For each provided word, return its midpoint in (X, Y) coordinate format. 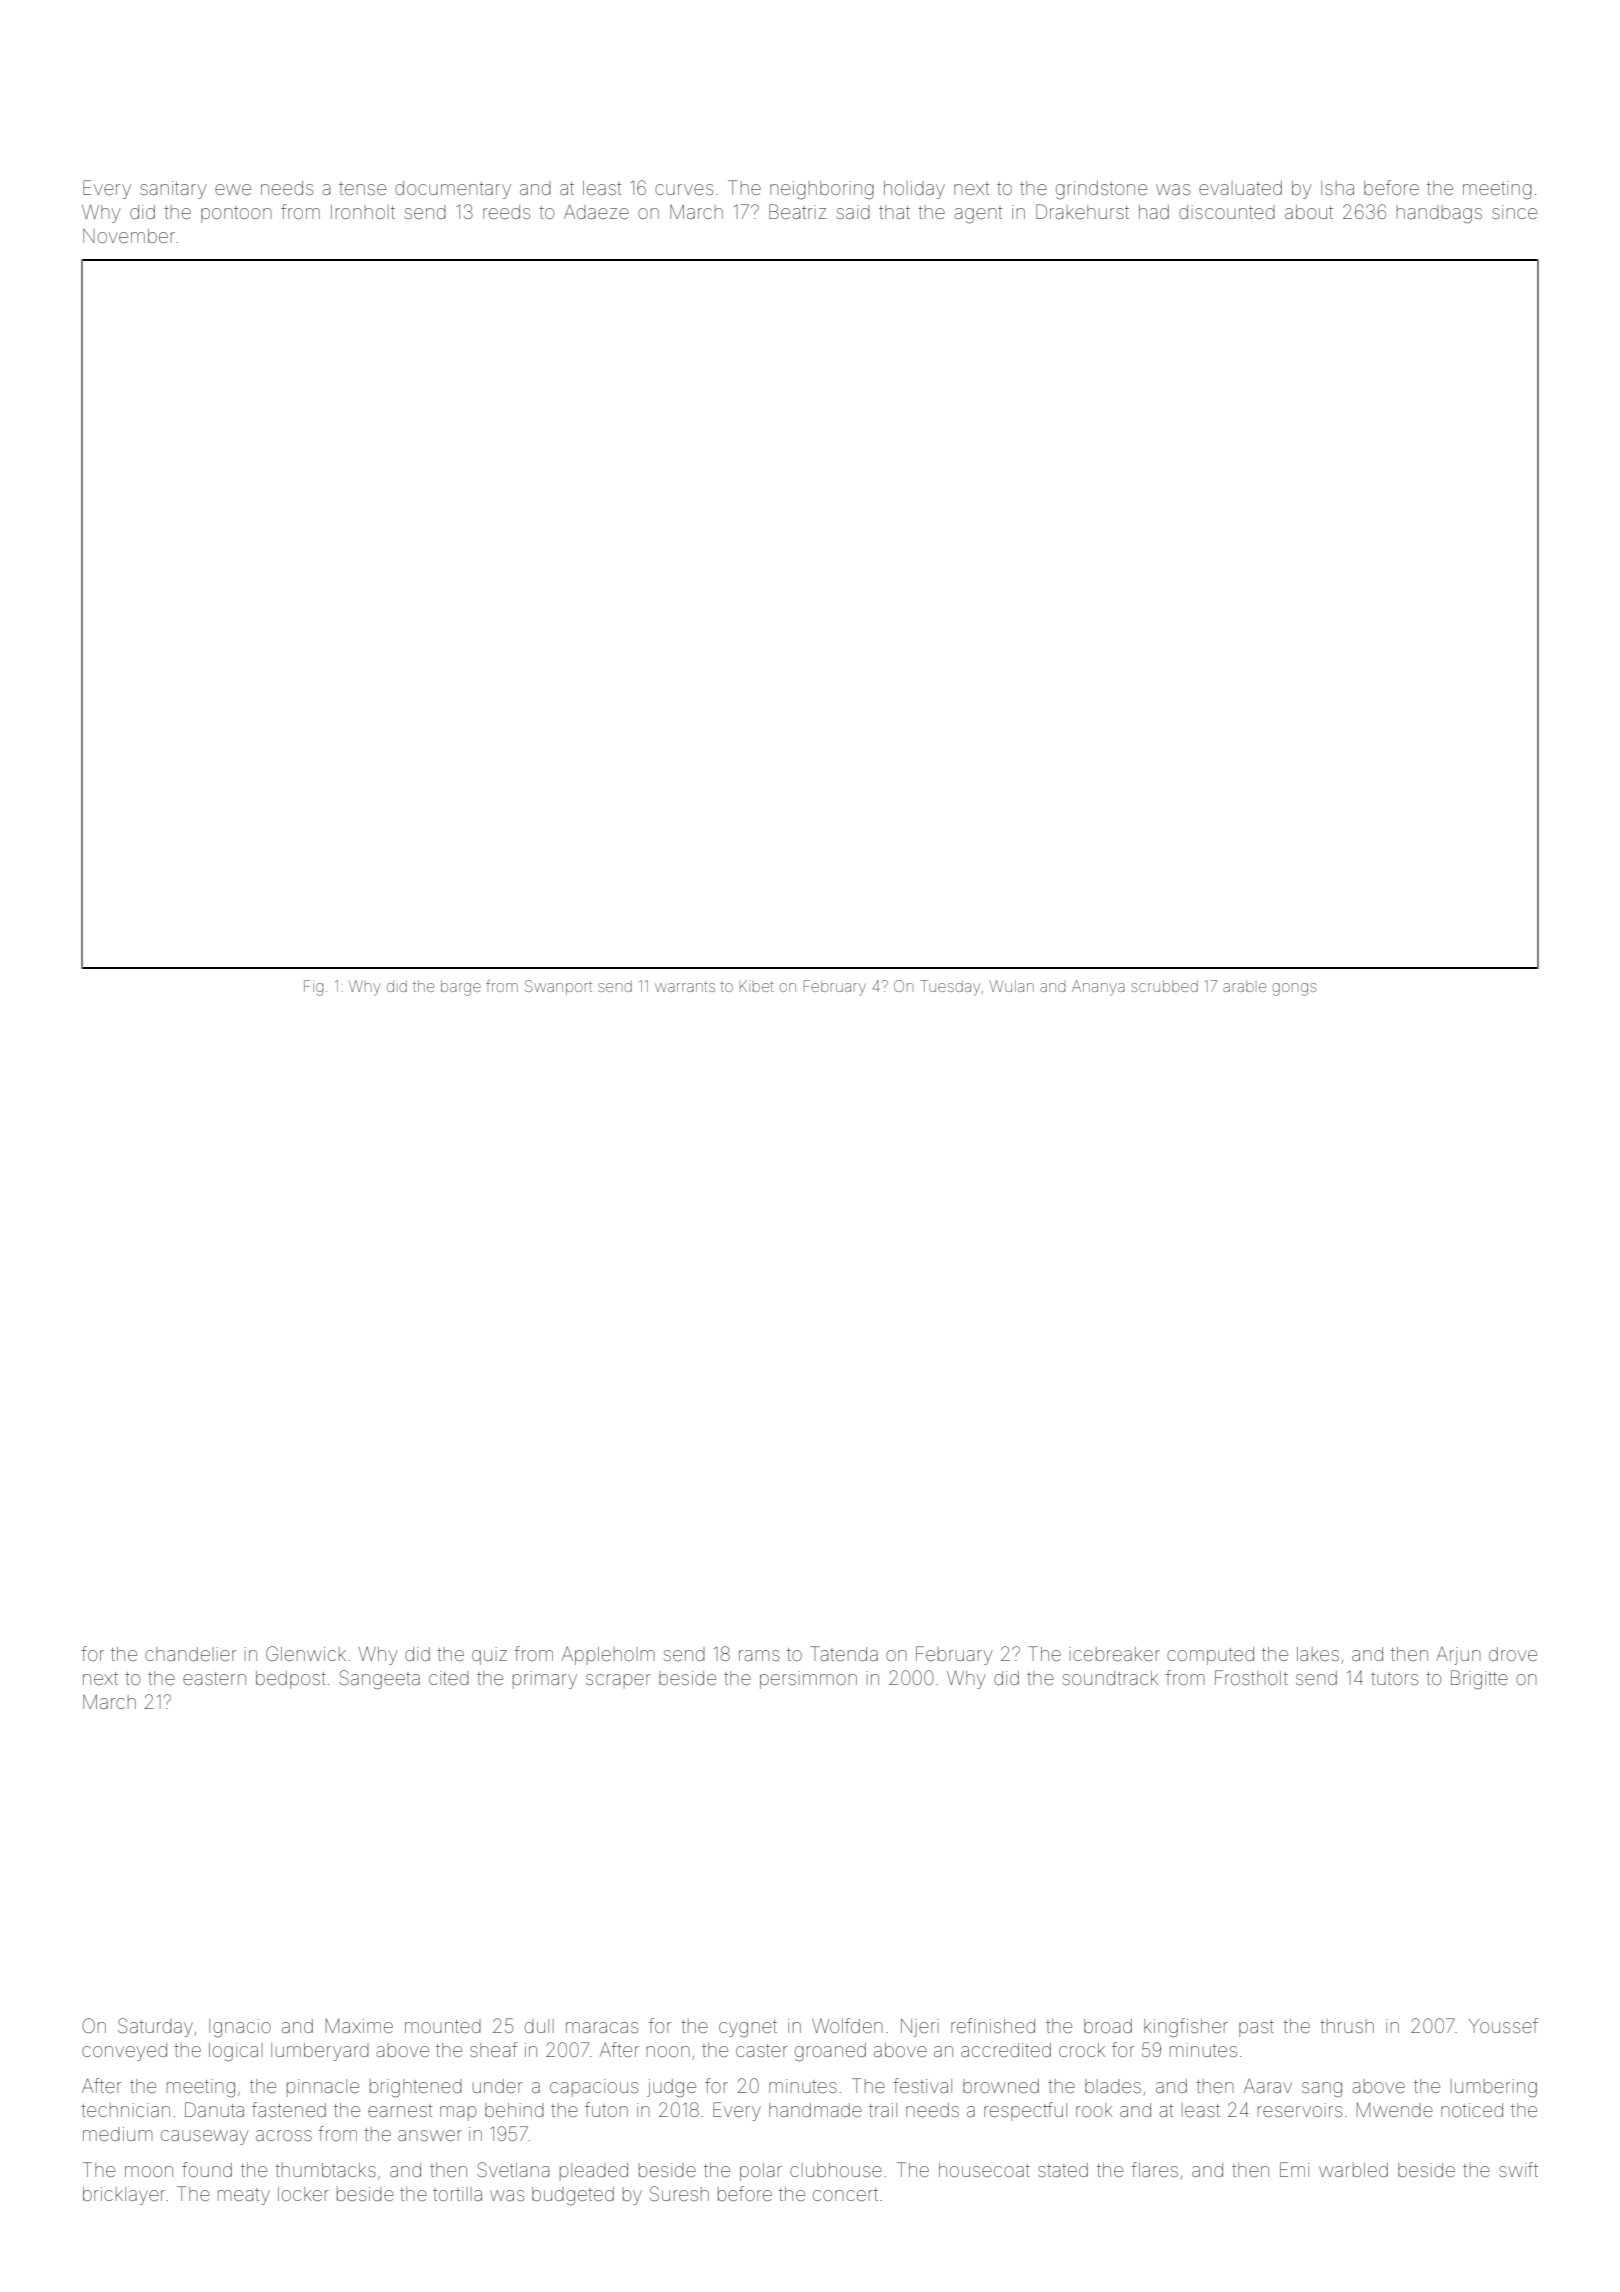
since (1514, 212)
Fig (313, 988)
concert (845, 2194)
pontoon (236, 214)
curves (684, 189)
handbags (1439, 214)
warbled (1353, 2170)
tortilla (457, 2194)
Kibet (756, 986)
